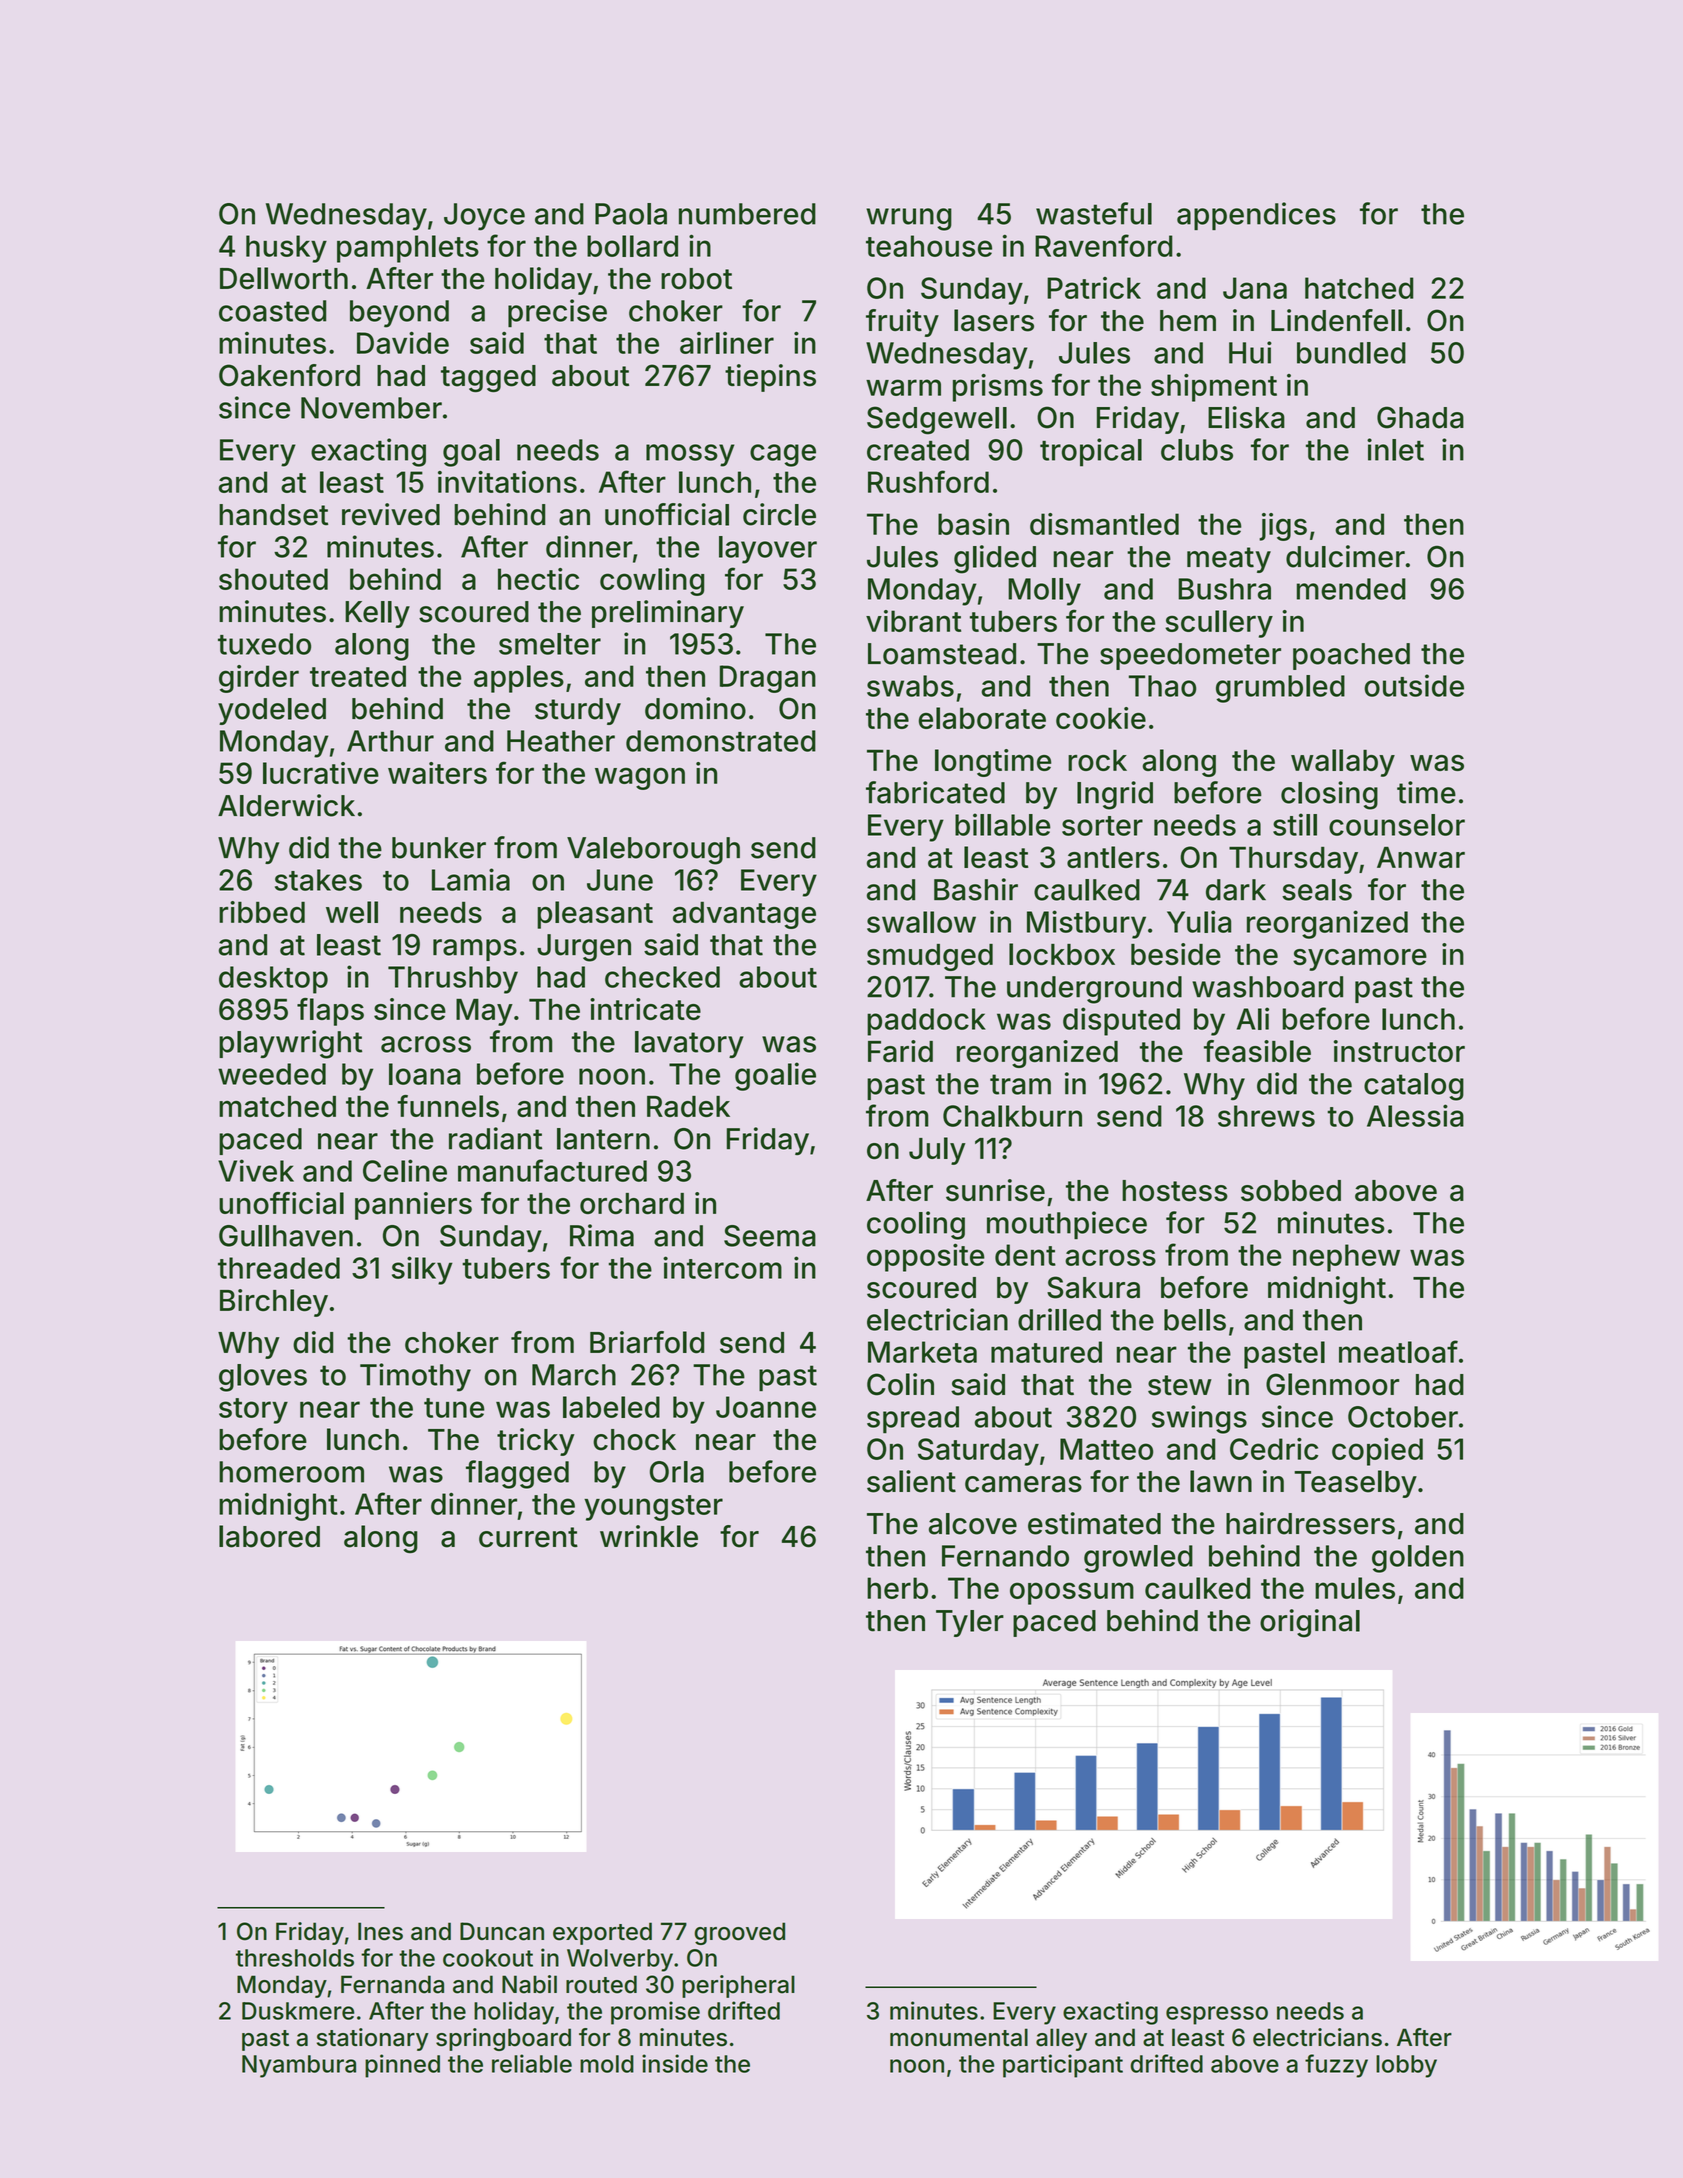  Describe the element at coordinates (909, 219) in the screenshot. I see `wrung` at that location.
